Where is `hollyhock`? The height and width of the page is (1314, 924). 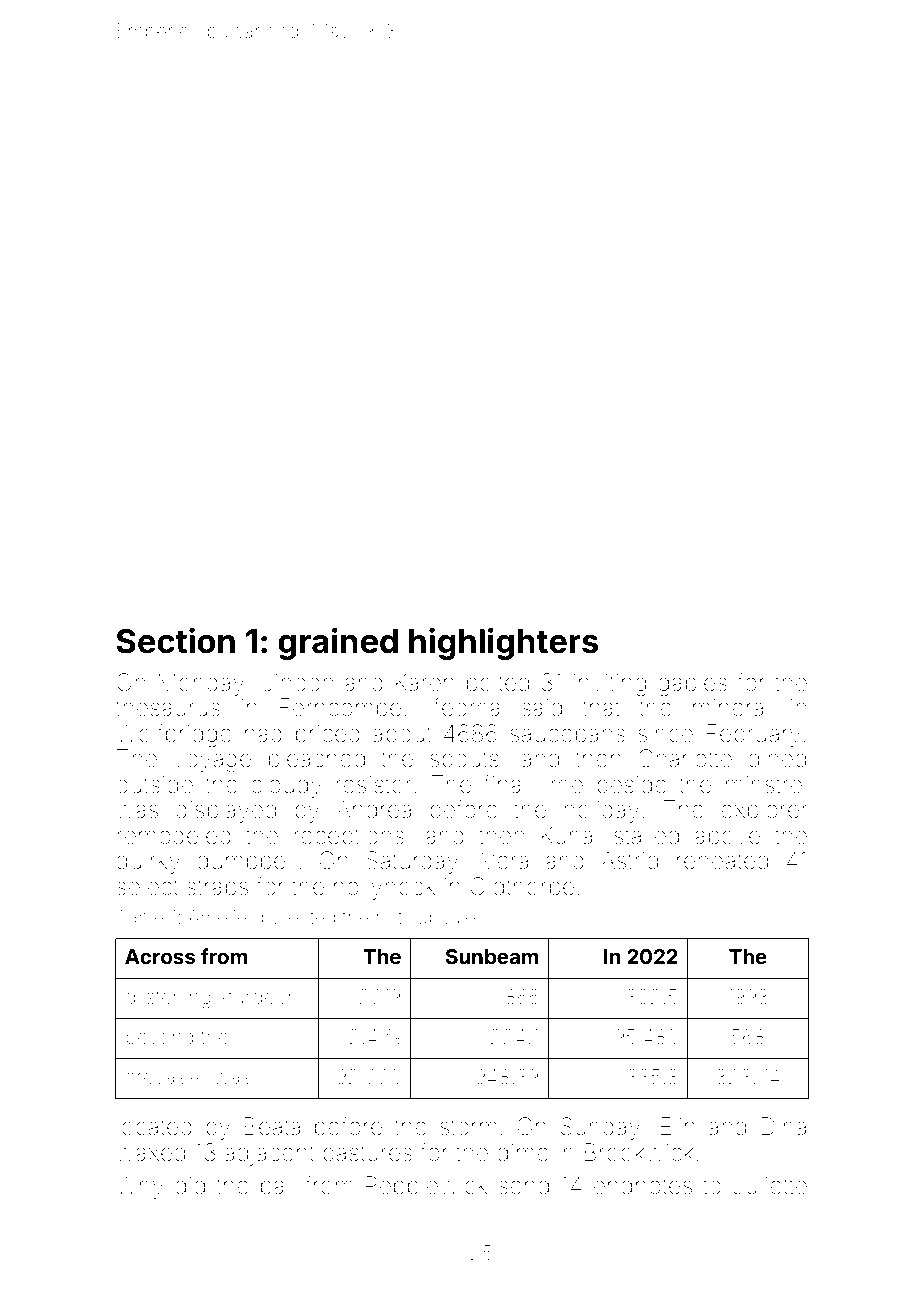
hollyhock is located at coordinates (384, 888).
